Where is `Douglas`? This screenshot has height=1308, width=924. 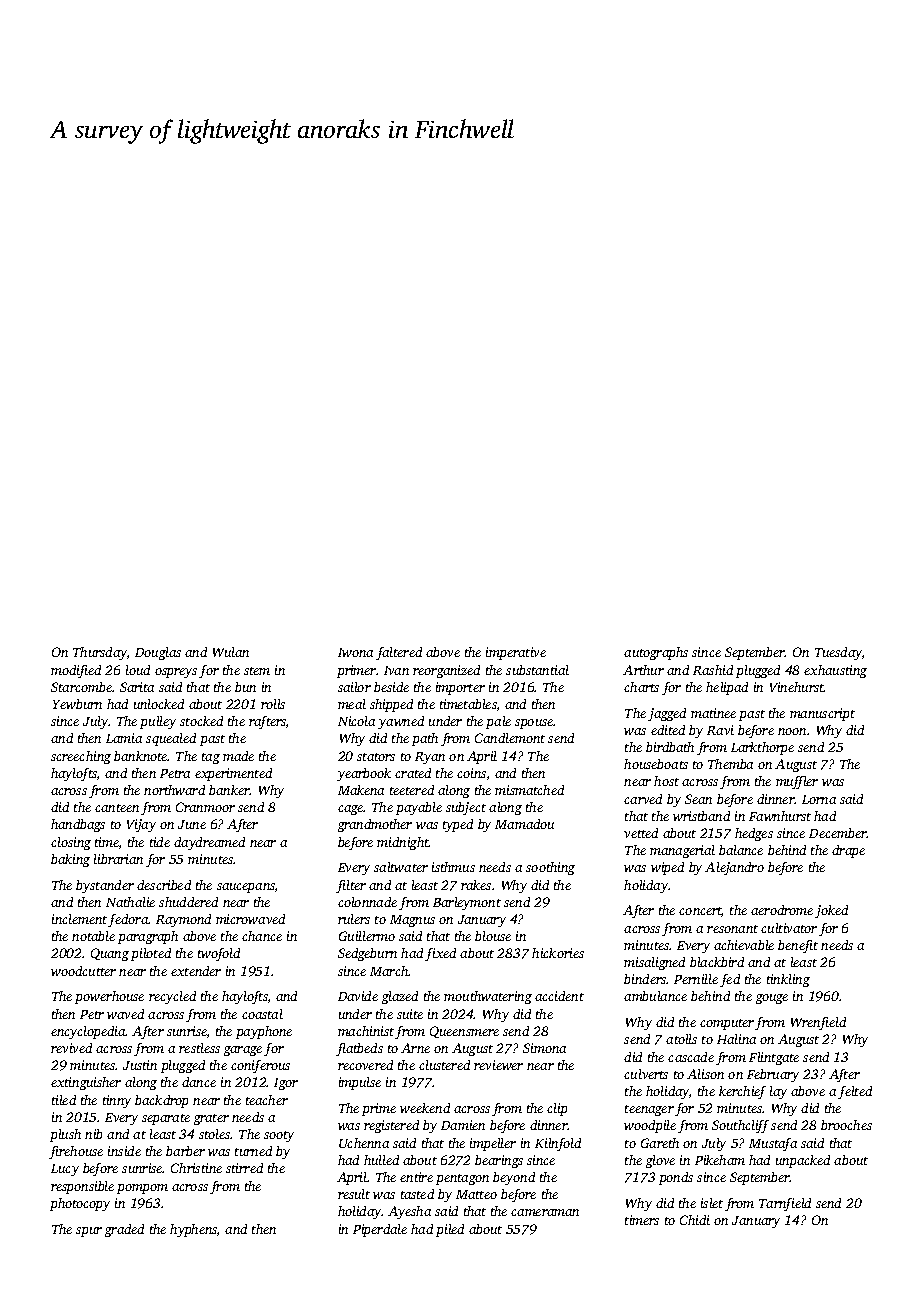 Douglas is located at coordinates (158, 653).
